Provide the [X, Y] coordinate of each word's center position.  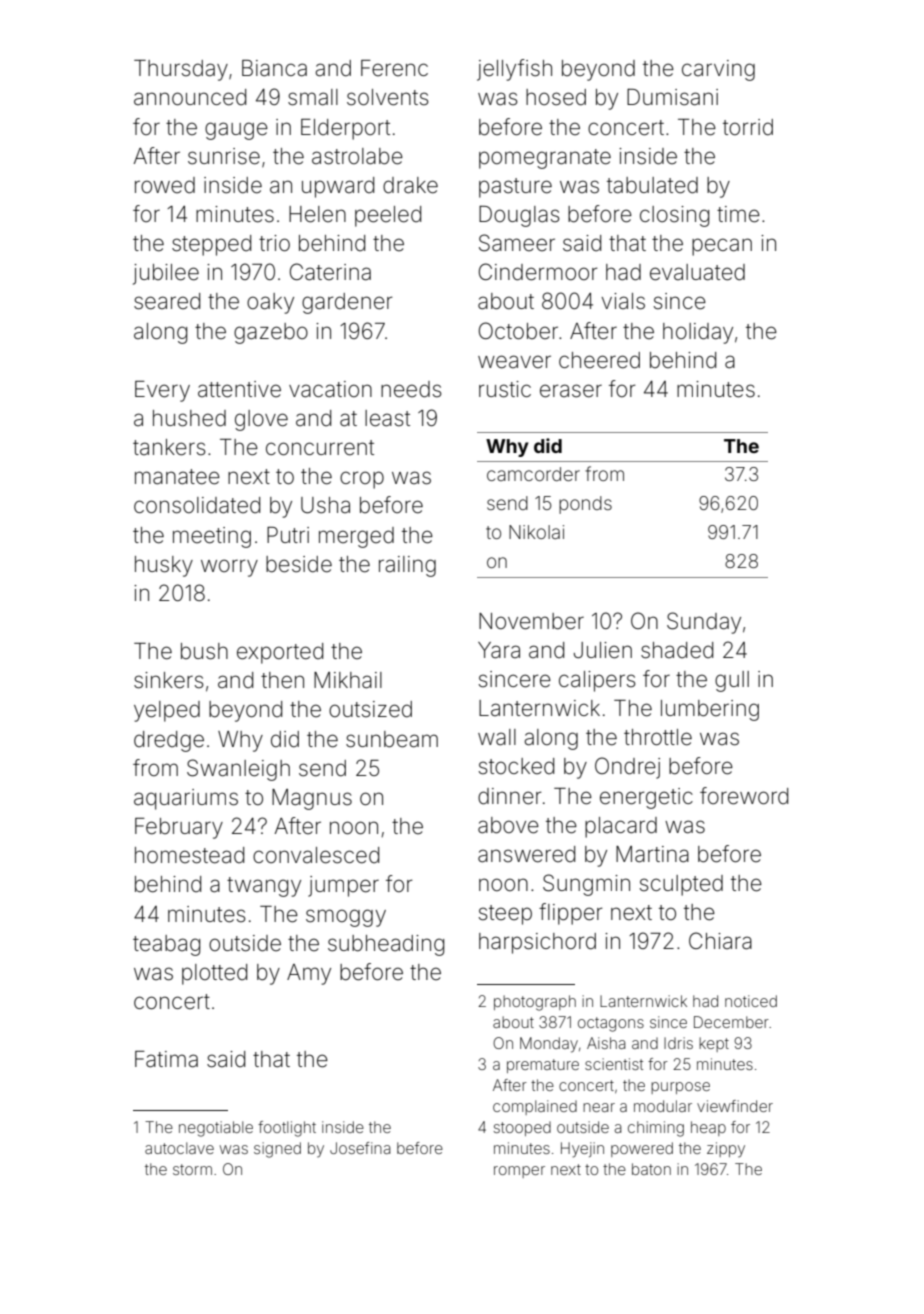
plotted [214, 974]
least [387, 418]
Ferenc [394, 68]
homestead [189, 855]
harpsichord [537, 943]
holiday [698, 333]
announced [190, 97]
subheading [386, 945]
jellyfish [514, 70]
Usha [325, 505]
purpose [680, 1088]
